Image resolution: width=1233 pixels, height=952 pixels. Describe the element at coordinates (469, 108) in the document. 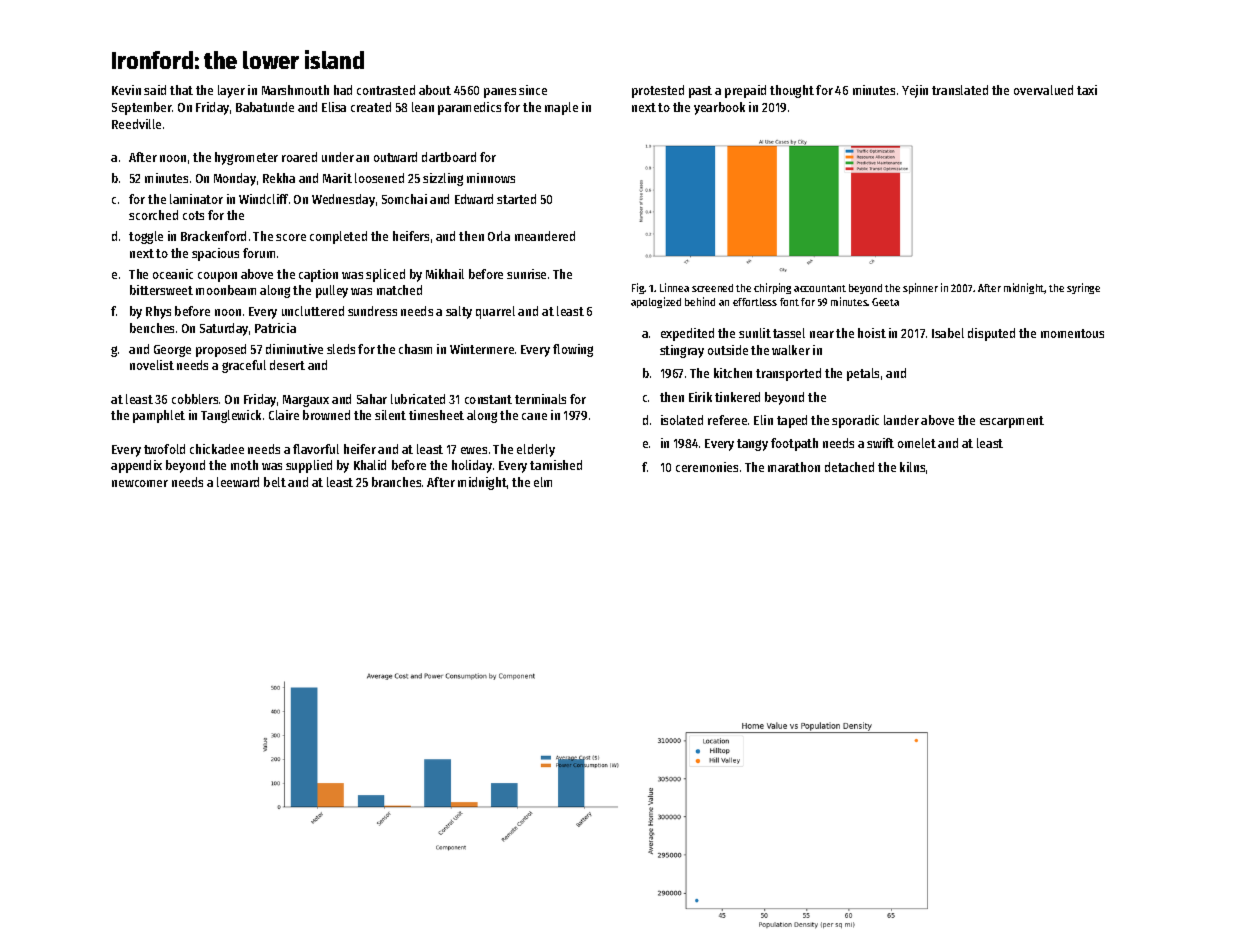

I see `paramedics` at that location.
